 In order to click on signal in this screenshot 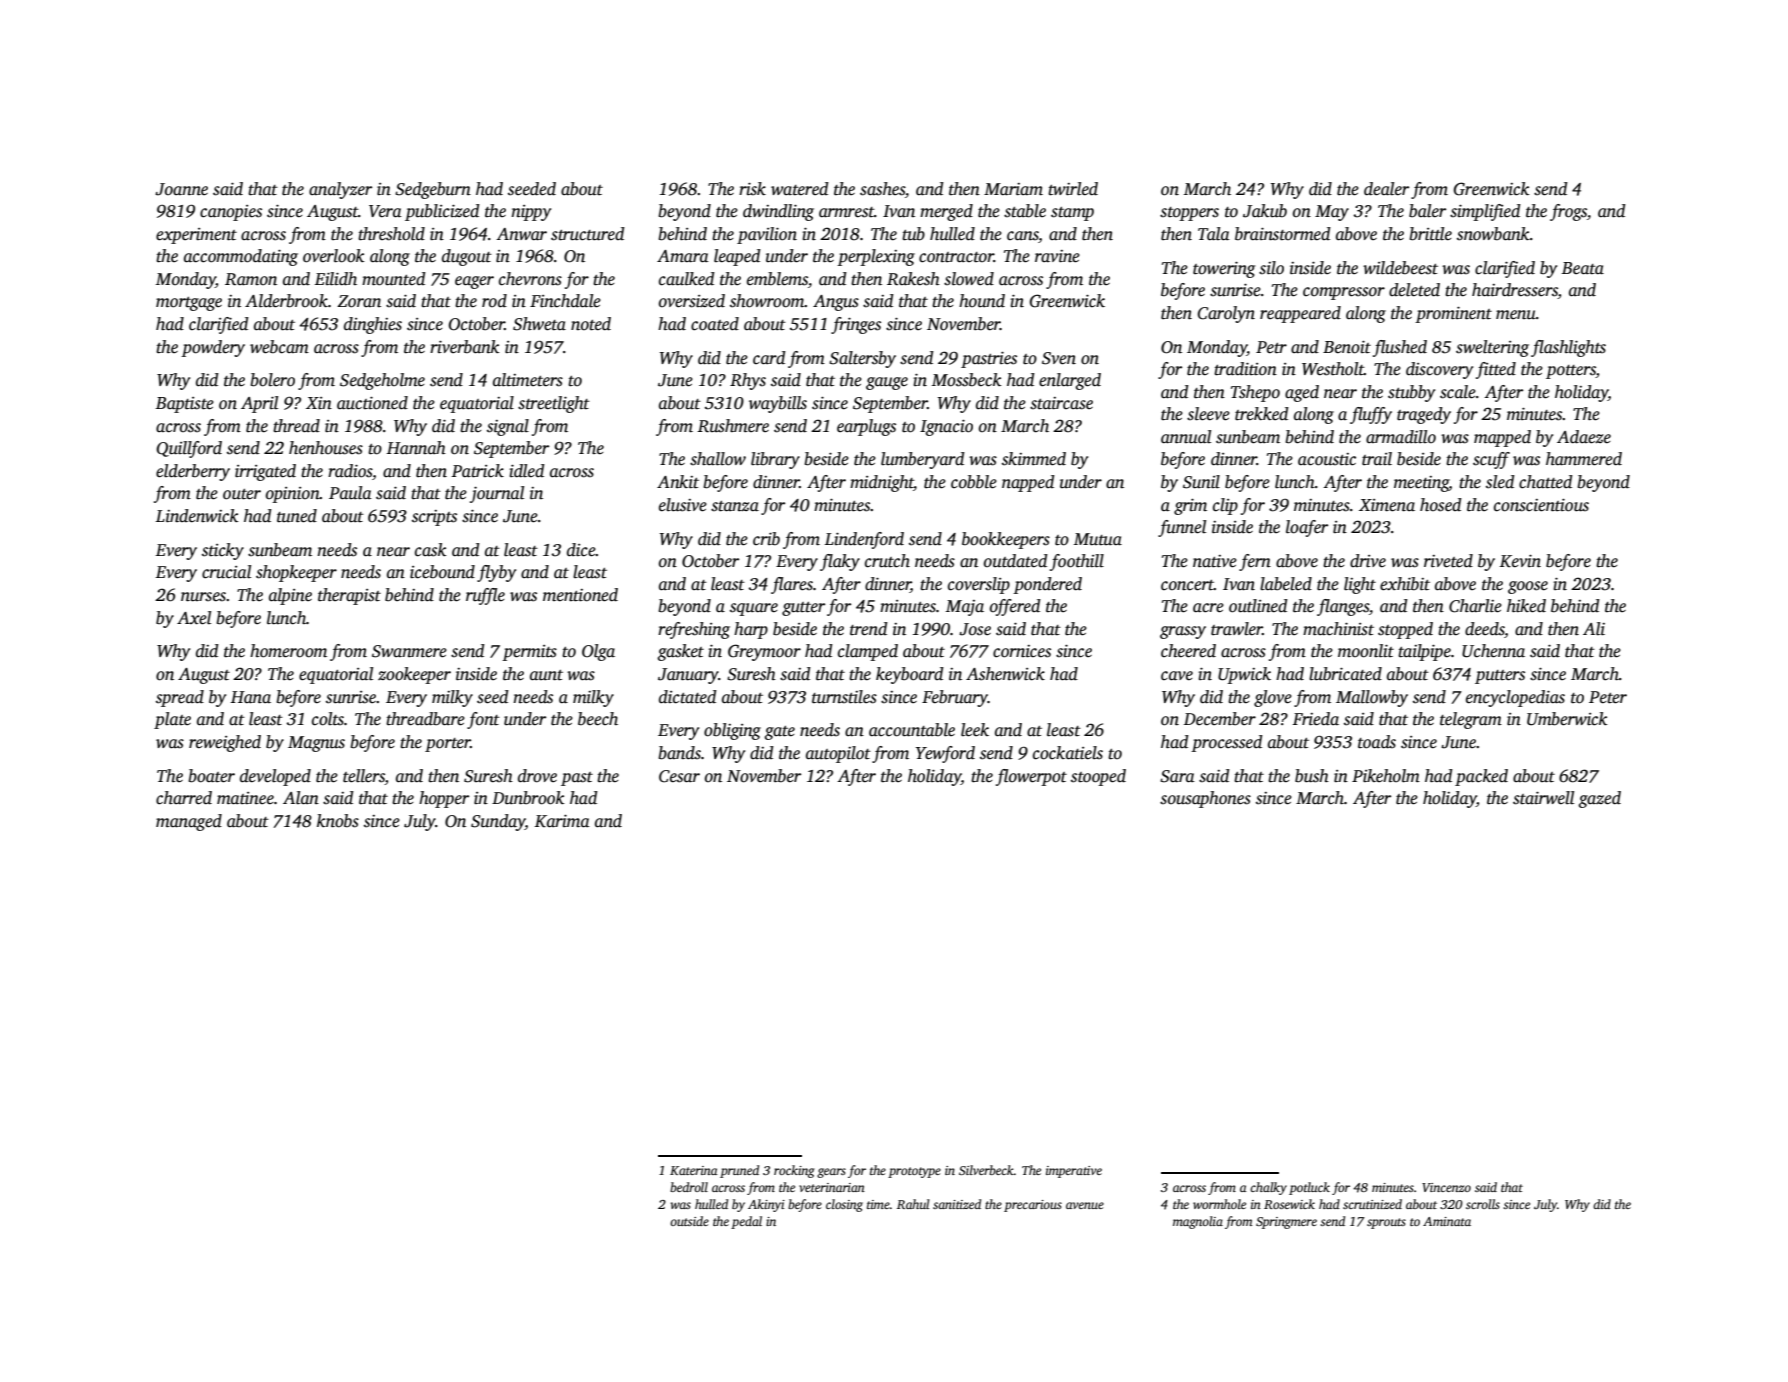, I will do `click(508, 427)`.
